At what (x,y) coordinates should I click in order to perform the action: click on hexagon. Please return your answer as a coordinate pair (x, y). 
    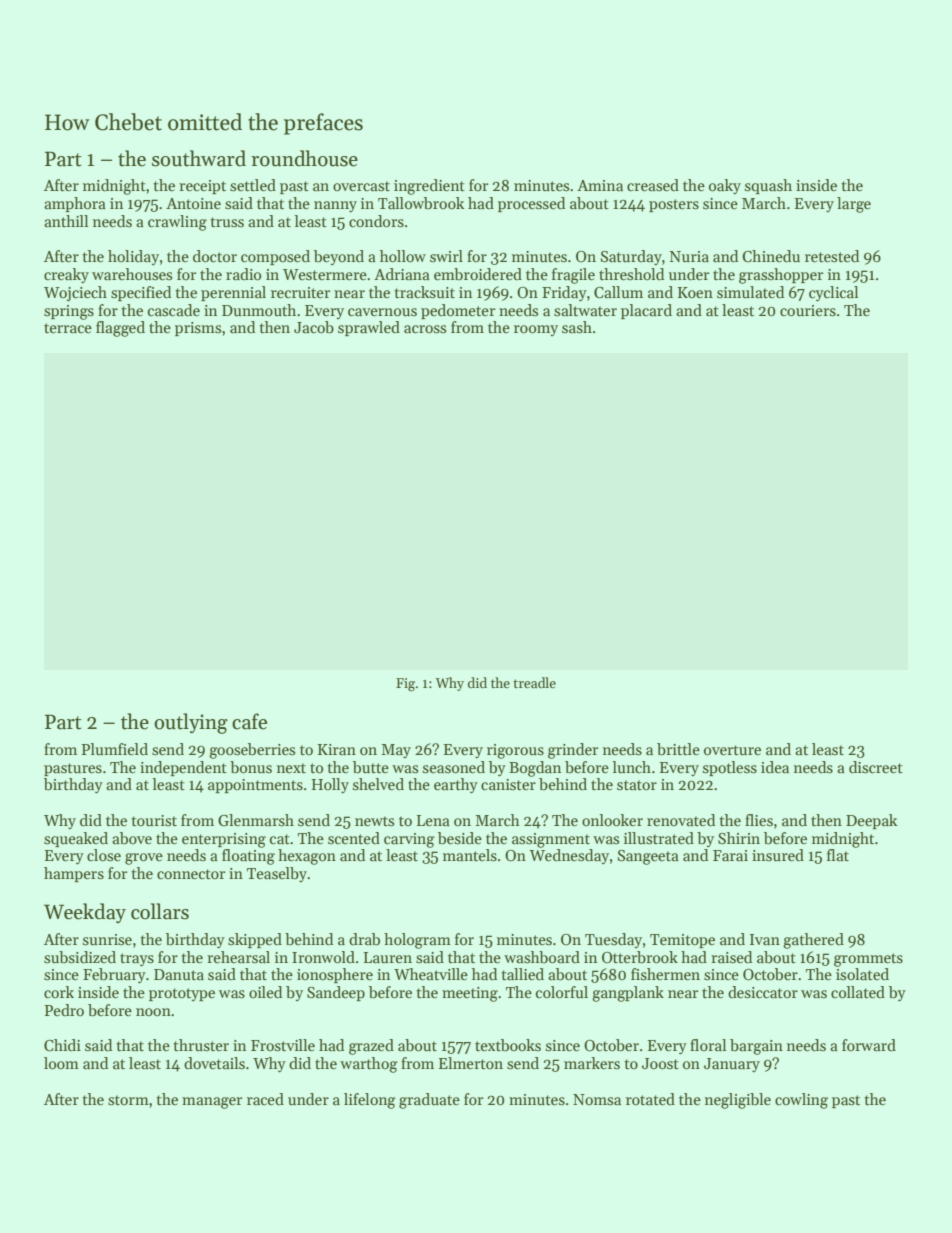
    Looking at the image, I should click on (307, 857).
